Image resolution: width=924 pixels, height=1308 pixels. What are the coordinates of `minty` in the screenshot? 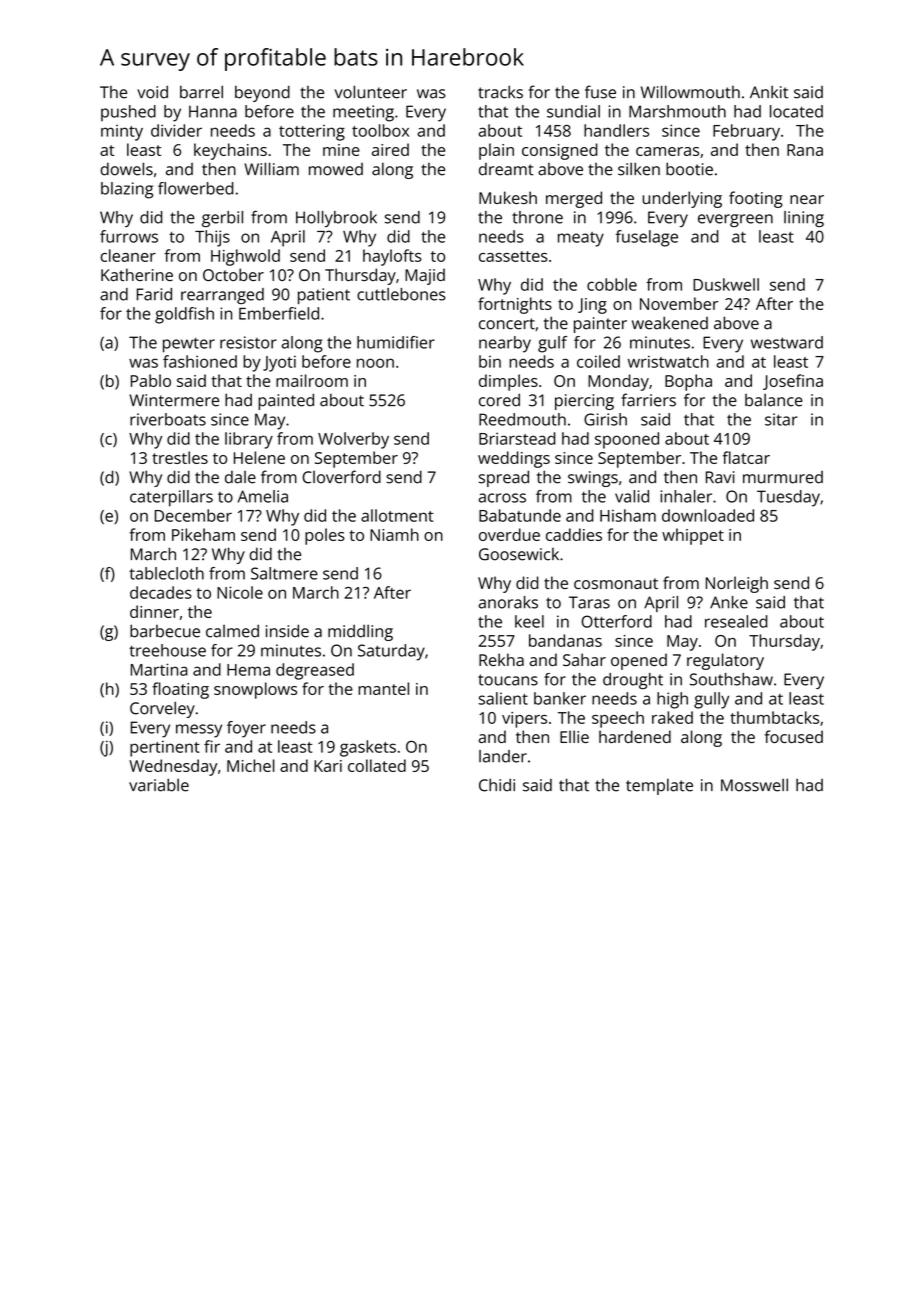 It's located at (122, 133).
